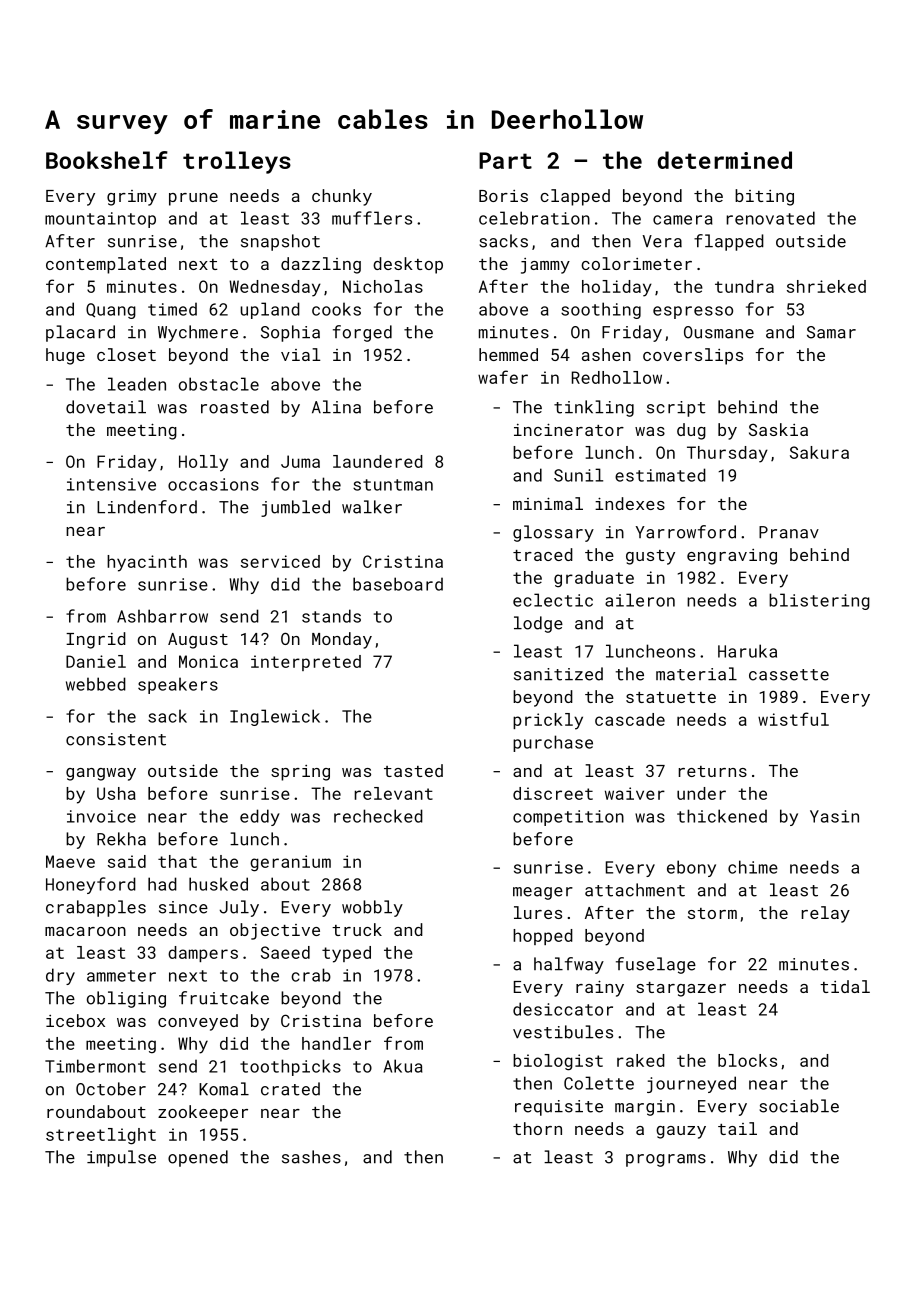  I want to click on hemmed, so click(508, 354).
